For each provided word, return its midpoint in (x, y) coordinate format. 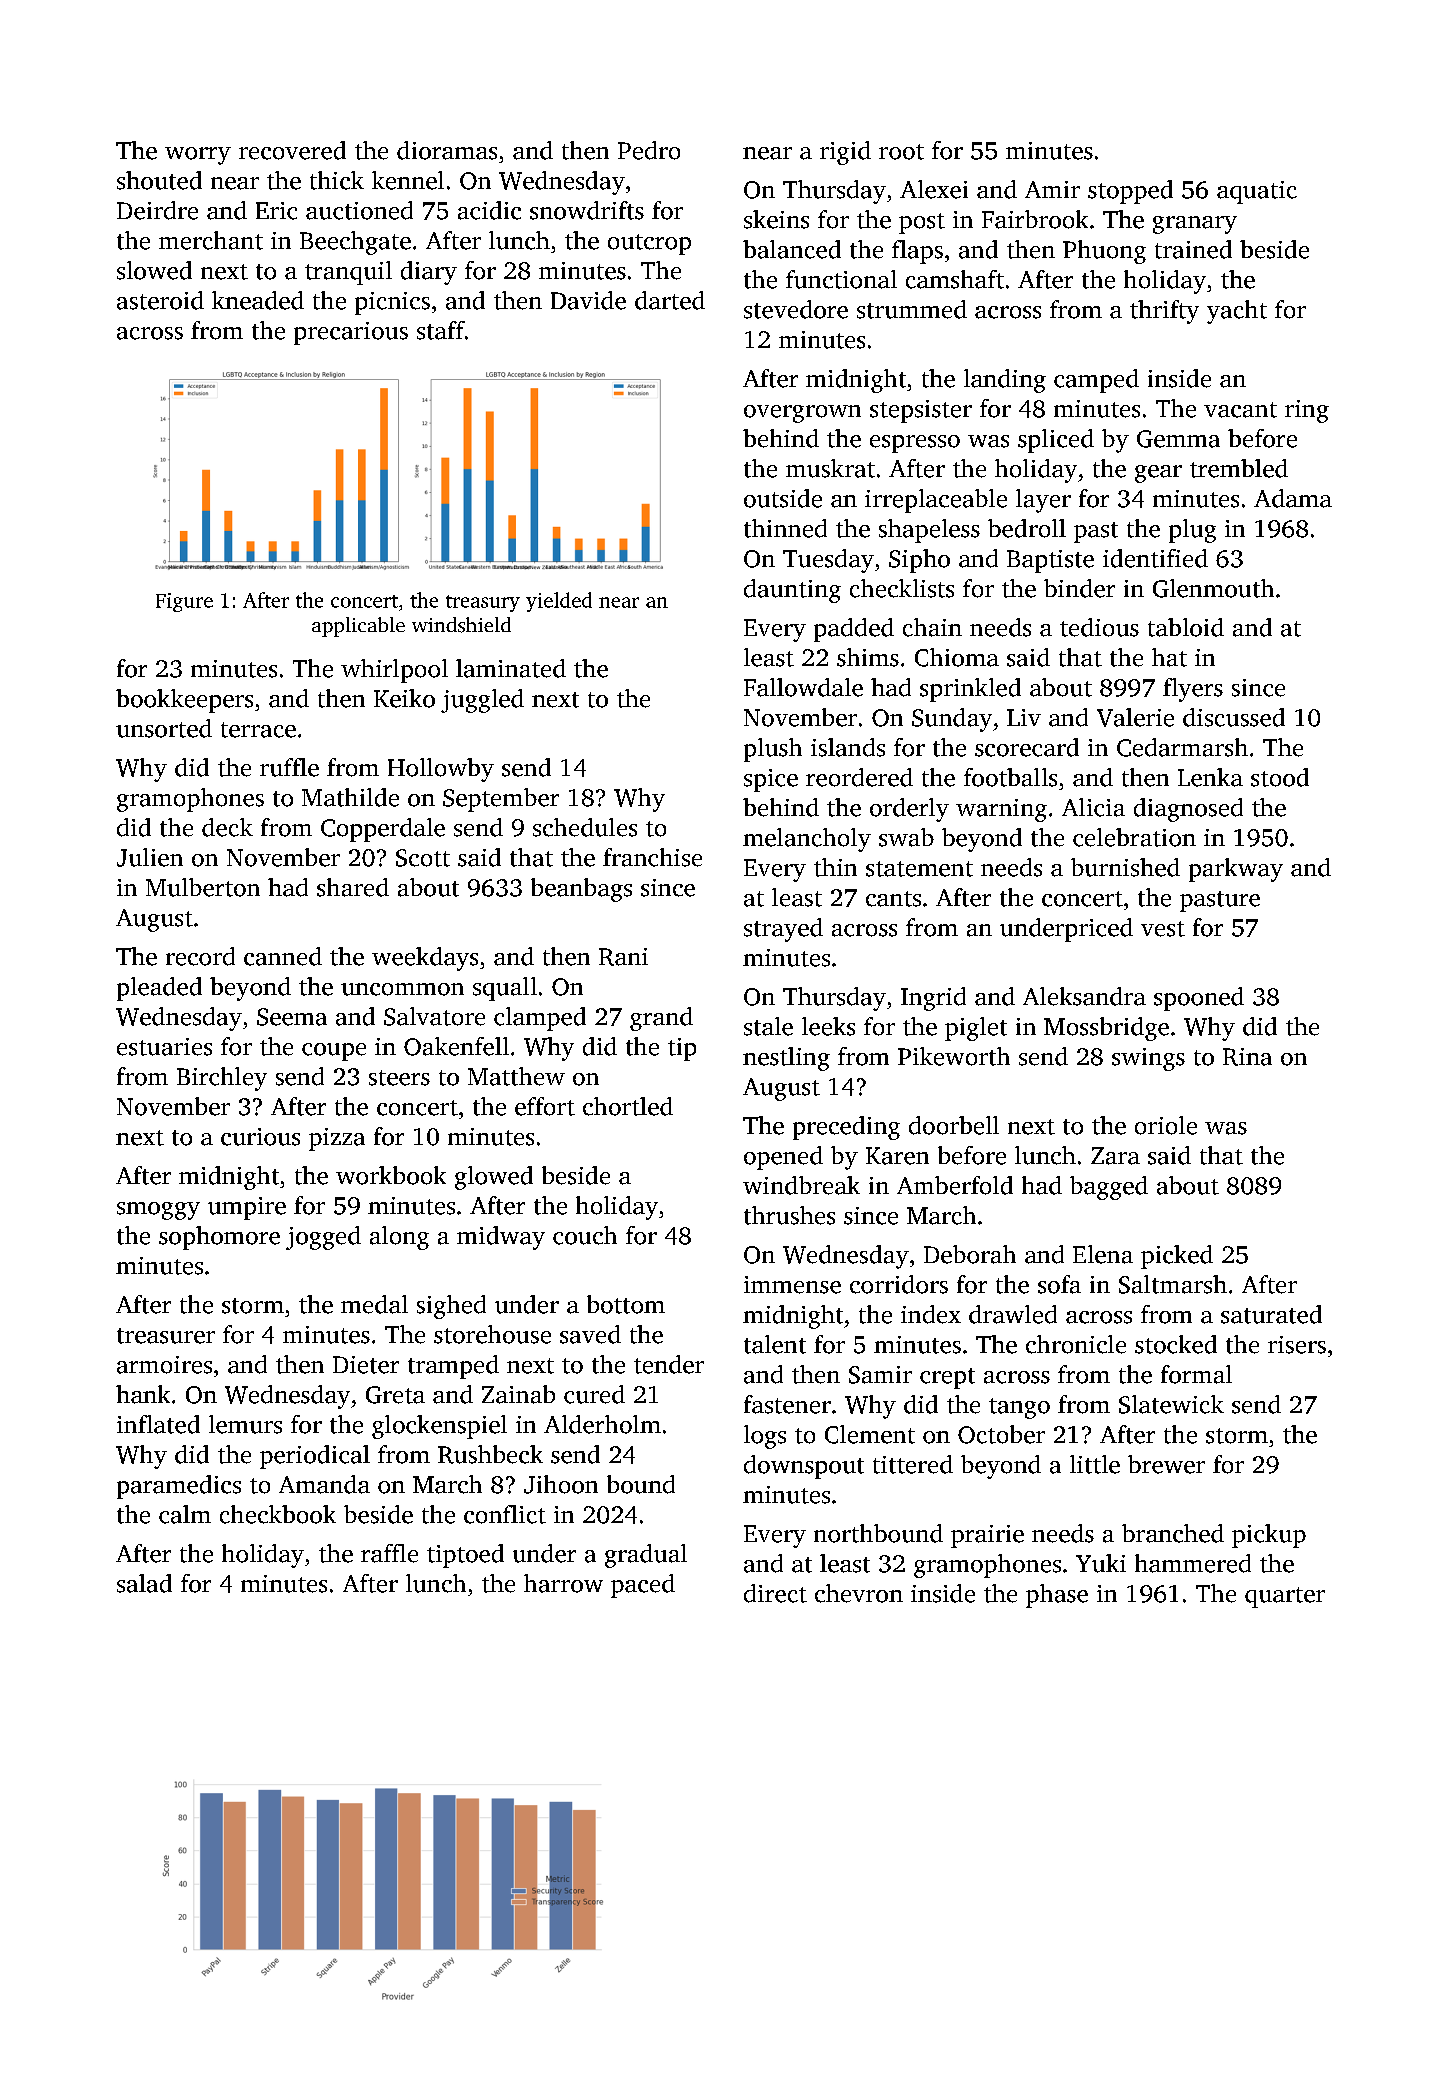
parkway (1236, 870)
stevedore (796, 309)
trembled (1239, 468)
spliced (1056, 441)
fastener (787, 1404)
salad (144, 1583)
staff (441, 330)
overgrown (802, 414)
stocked (1176, 1344)
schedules (585, 827)
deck (227, 827)
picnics (392, 303)
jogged (323, 1238)
